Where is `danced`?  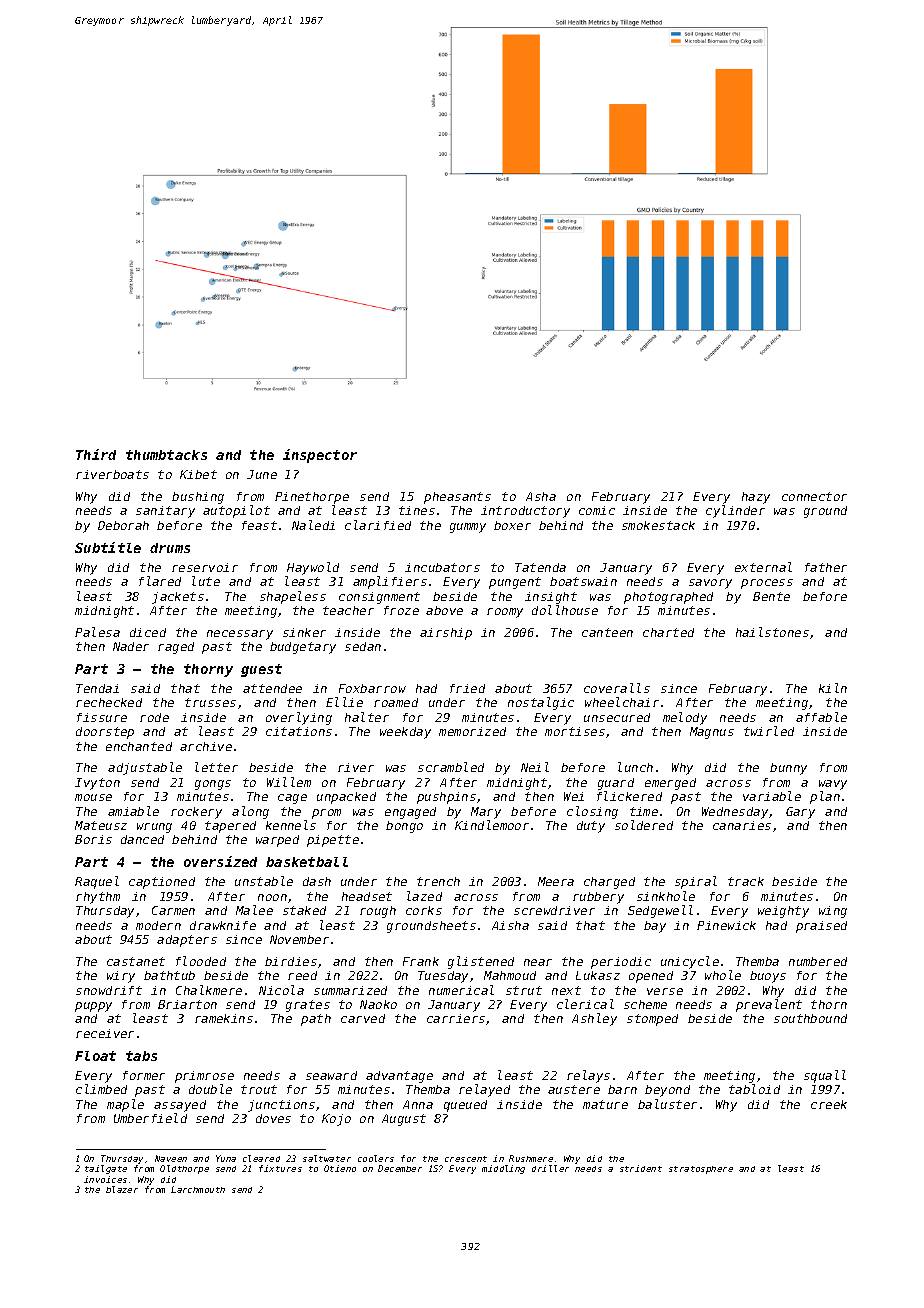
danced is located at coordinates (142, 839).
